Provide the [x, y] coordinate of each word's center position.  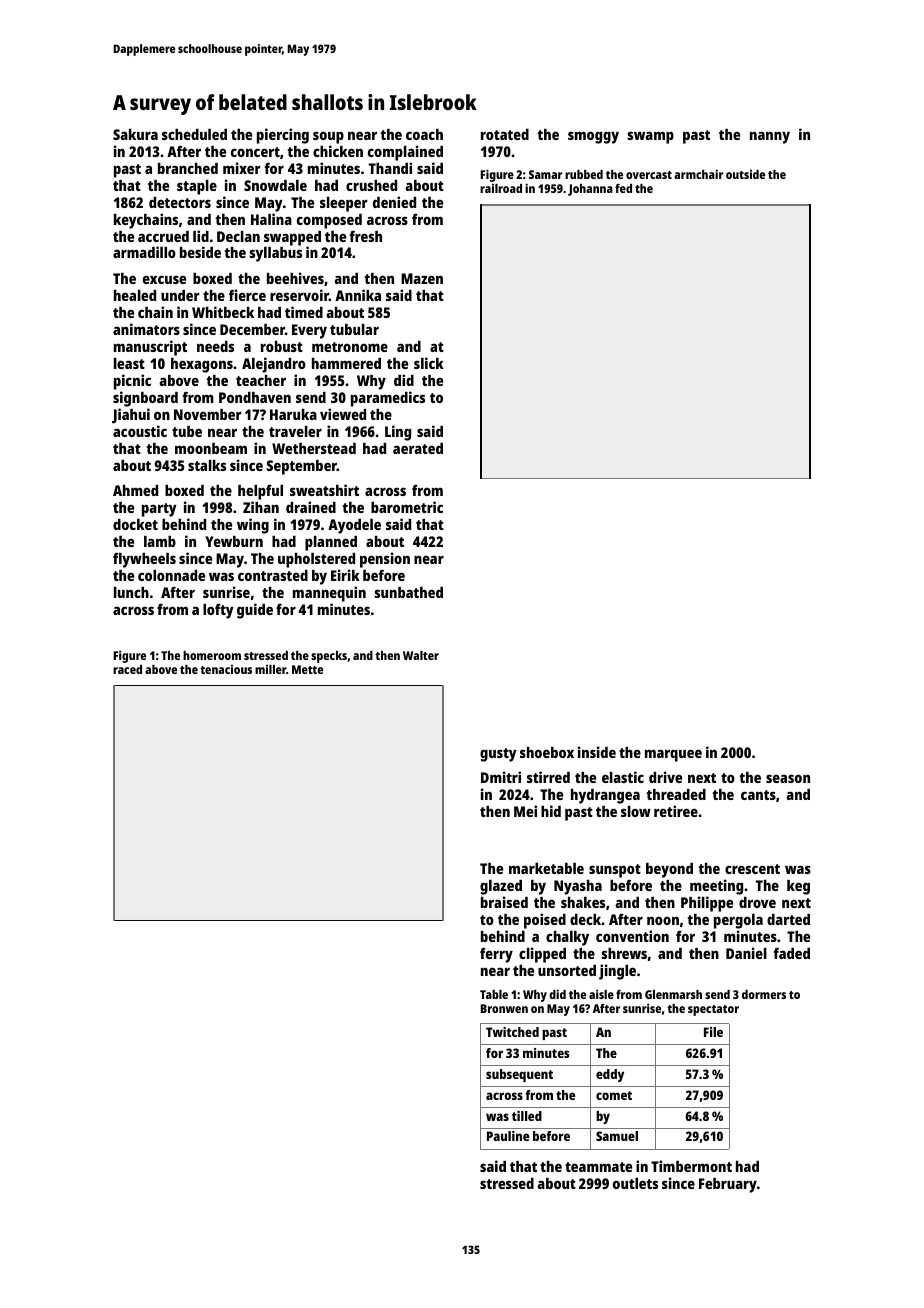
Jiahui [131, 416]
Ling [398, 433]
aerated [418, 448]
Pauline [508, 1136]
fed [623, 188]
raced [127, 669]
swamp [650, 137]
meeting [716, 887]
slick [429, 363]
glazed [501, 887]
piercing [283, 136]
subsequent [519, 1075]
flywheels [144, 560]
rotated [505, 134]
